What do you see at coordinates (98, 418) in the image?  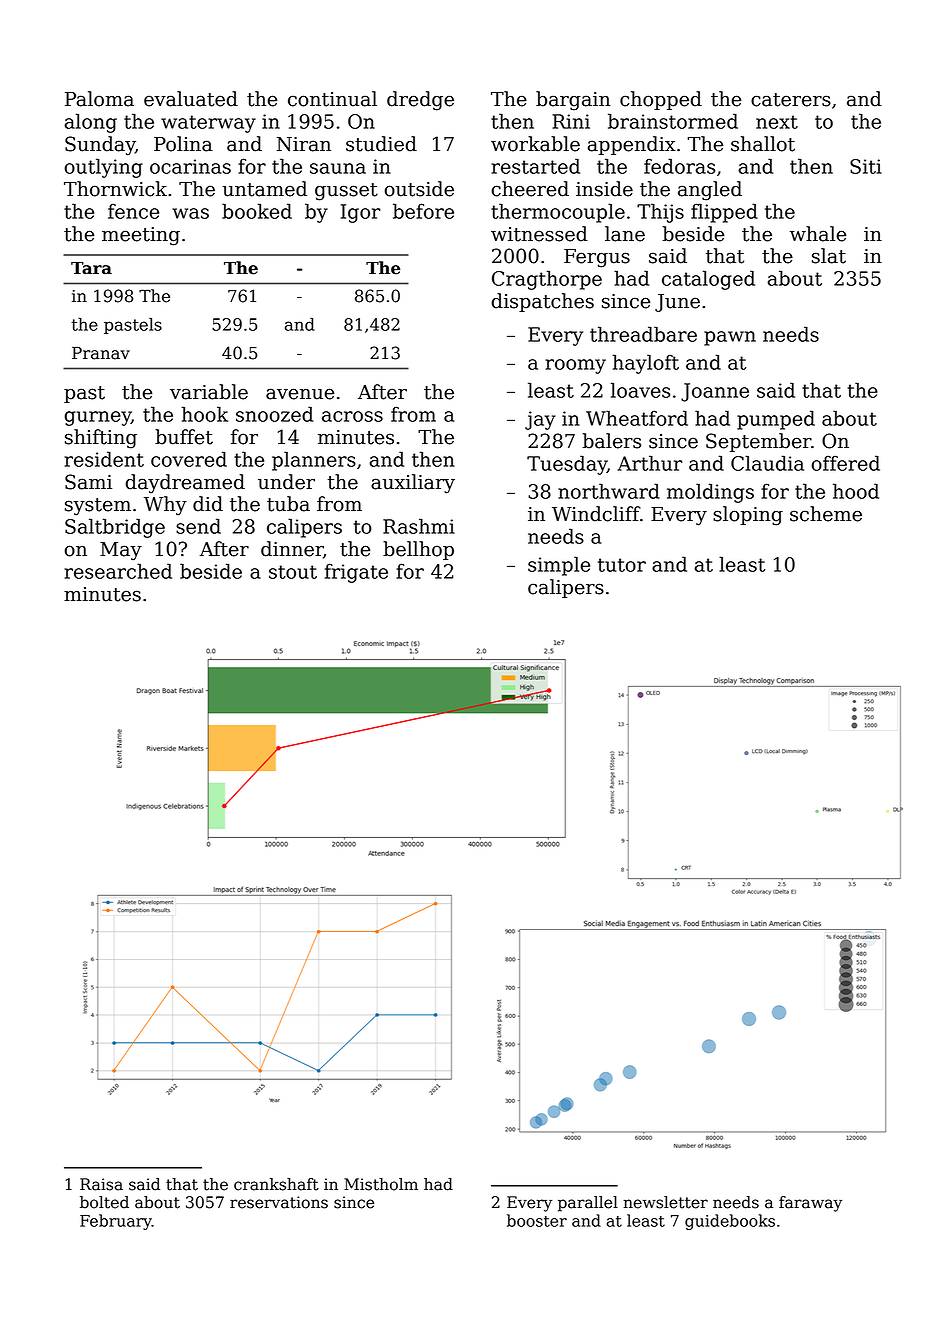 I see `gurney` at bounding box center [98, 418].
